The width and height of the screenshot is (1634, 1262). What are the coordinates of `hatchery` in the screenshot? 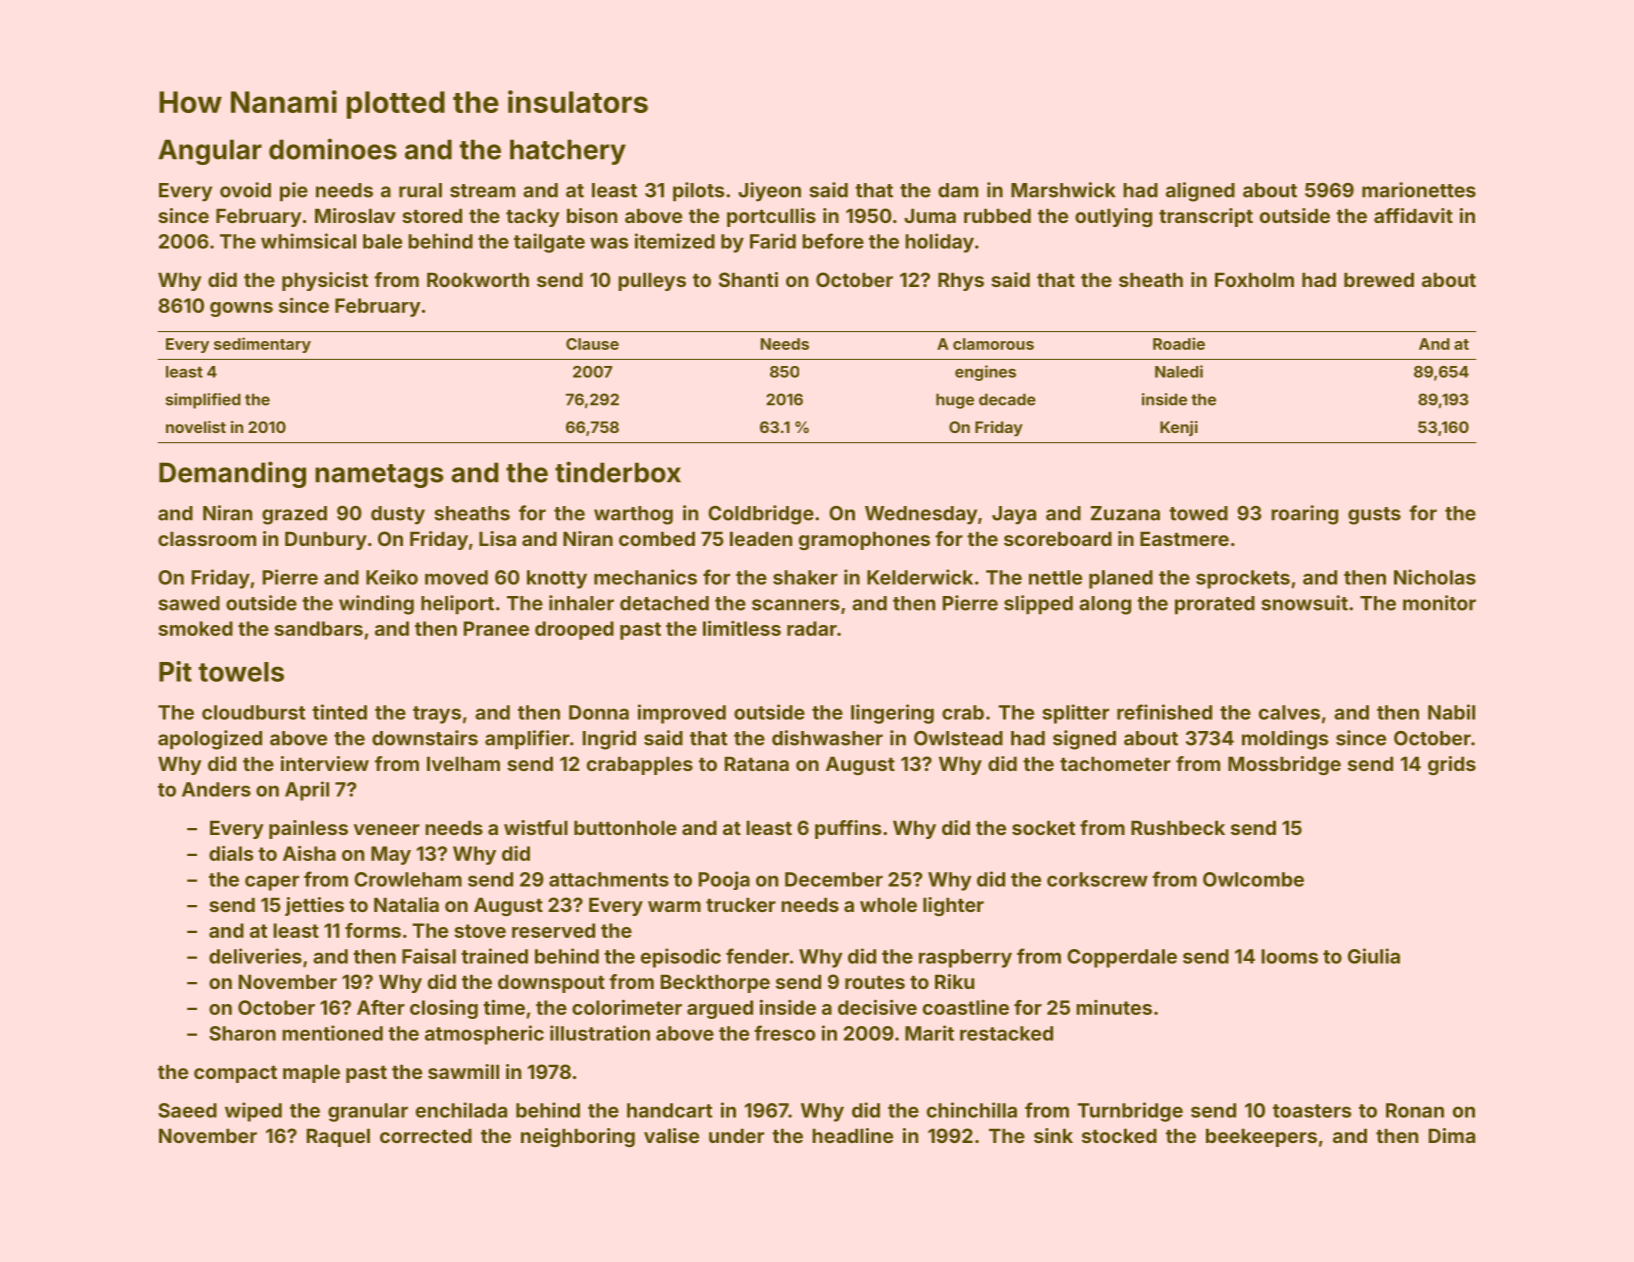 It's located at (568, 152).
